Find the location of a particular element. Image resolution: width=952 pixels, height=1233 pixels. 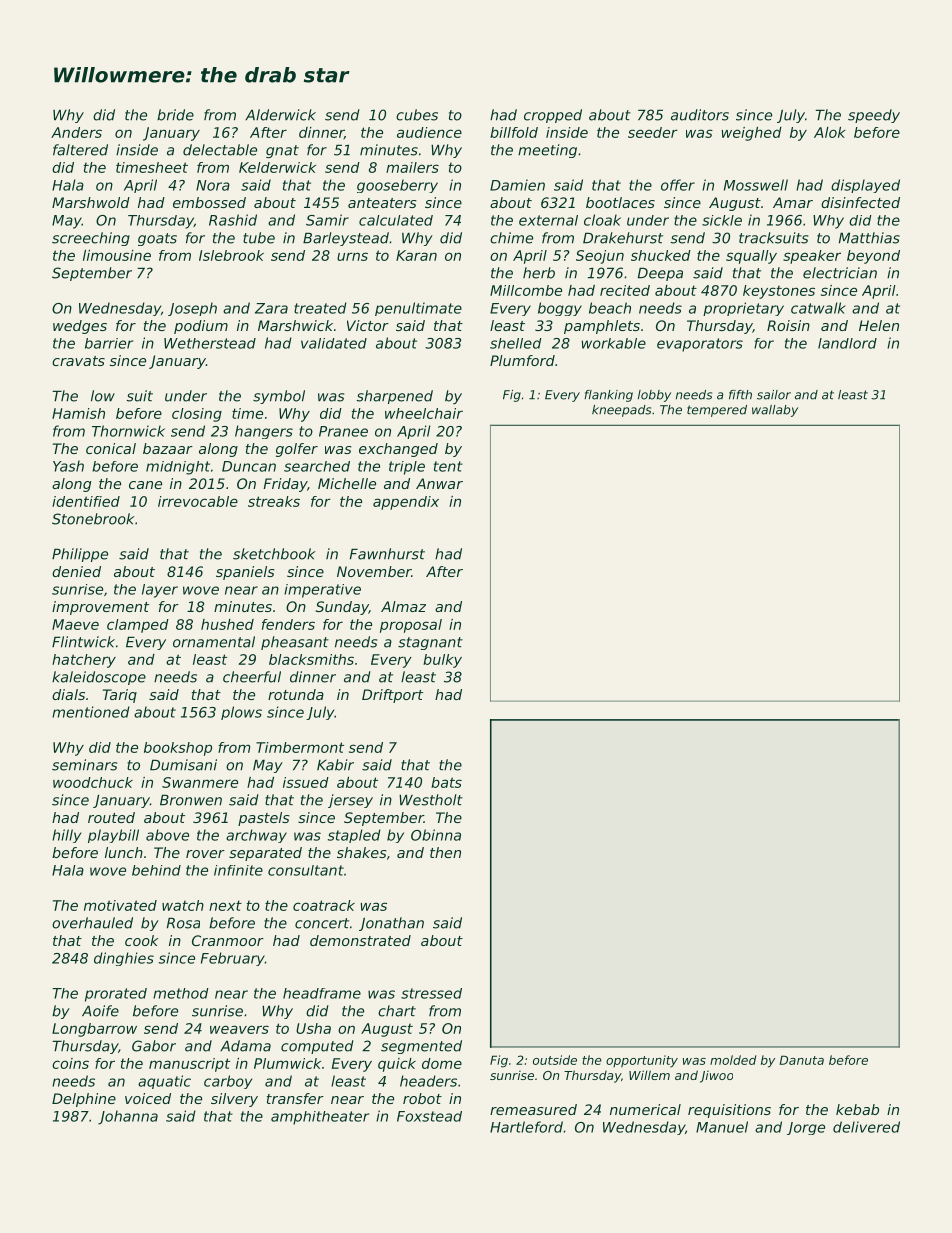

mentioned is located at coordinates (91, 712).
